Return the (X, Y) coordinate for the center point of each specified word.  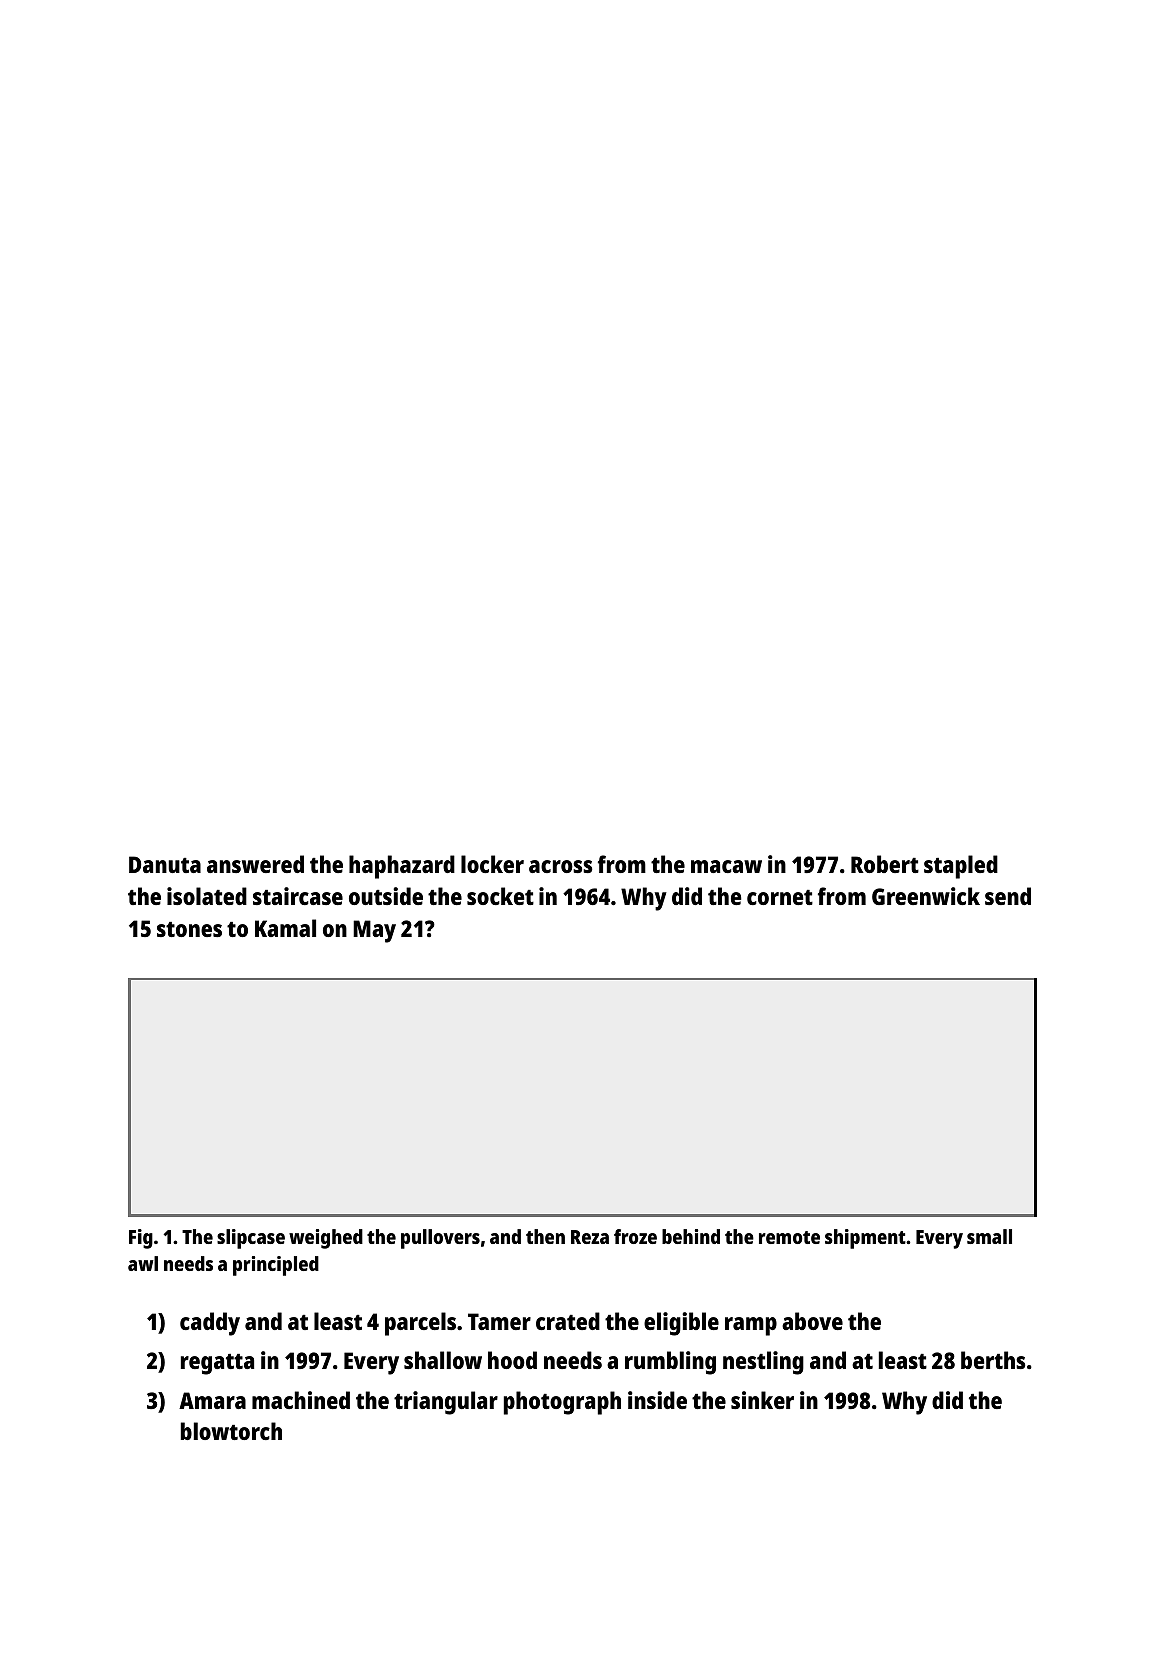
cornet (780, 897)
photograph (562, 1403)
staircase (298, 896)
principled (276, 1266)
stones (189, 929)
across (560, 866)
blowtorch (231, 1431)
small (989, 1236)
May (374, 931)
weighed (326, 1239)
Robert (885, 864)
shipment (865, 1239)
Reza (590, 1237)
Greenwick (926, 896)
